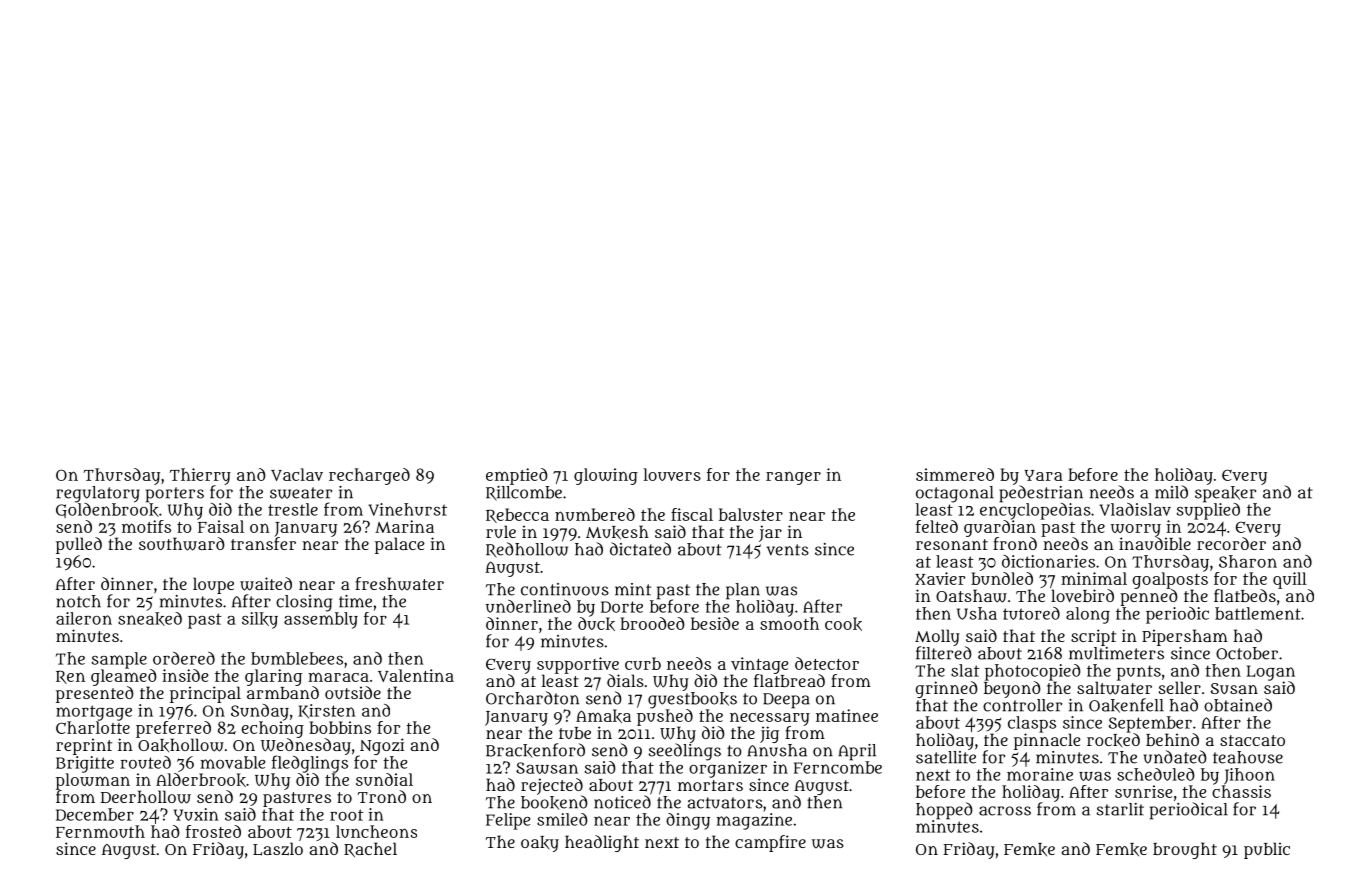  What do you see at coordinates (1252, 740) in the screenshot?
I see `staccato` at bounding box center [1252, 740].
